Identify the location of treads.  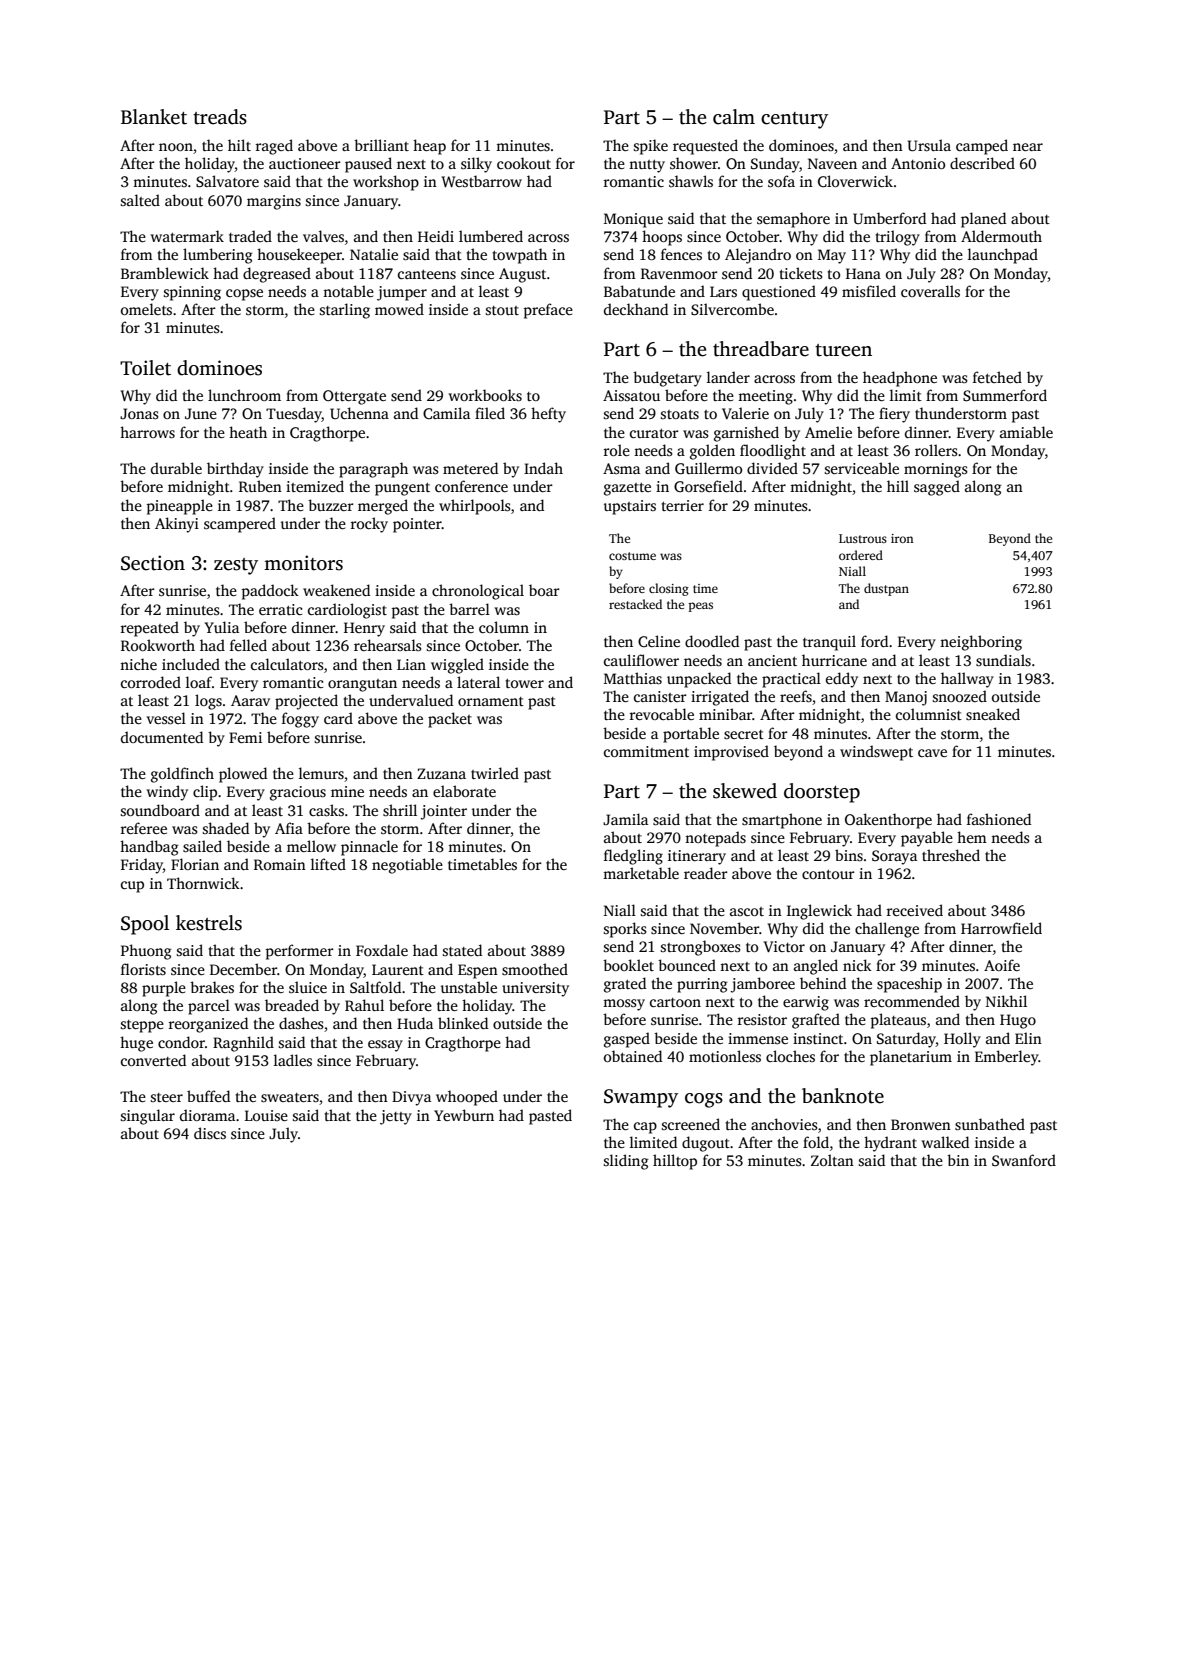
(220, 117).
